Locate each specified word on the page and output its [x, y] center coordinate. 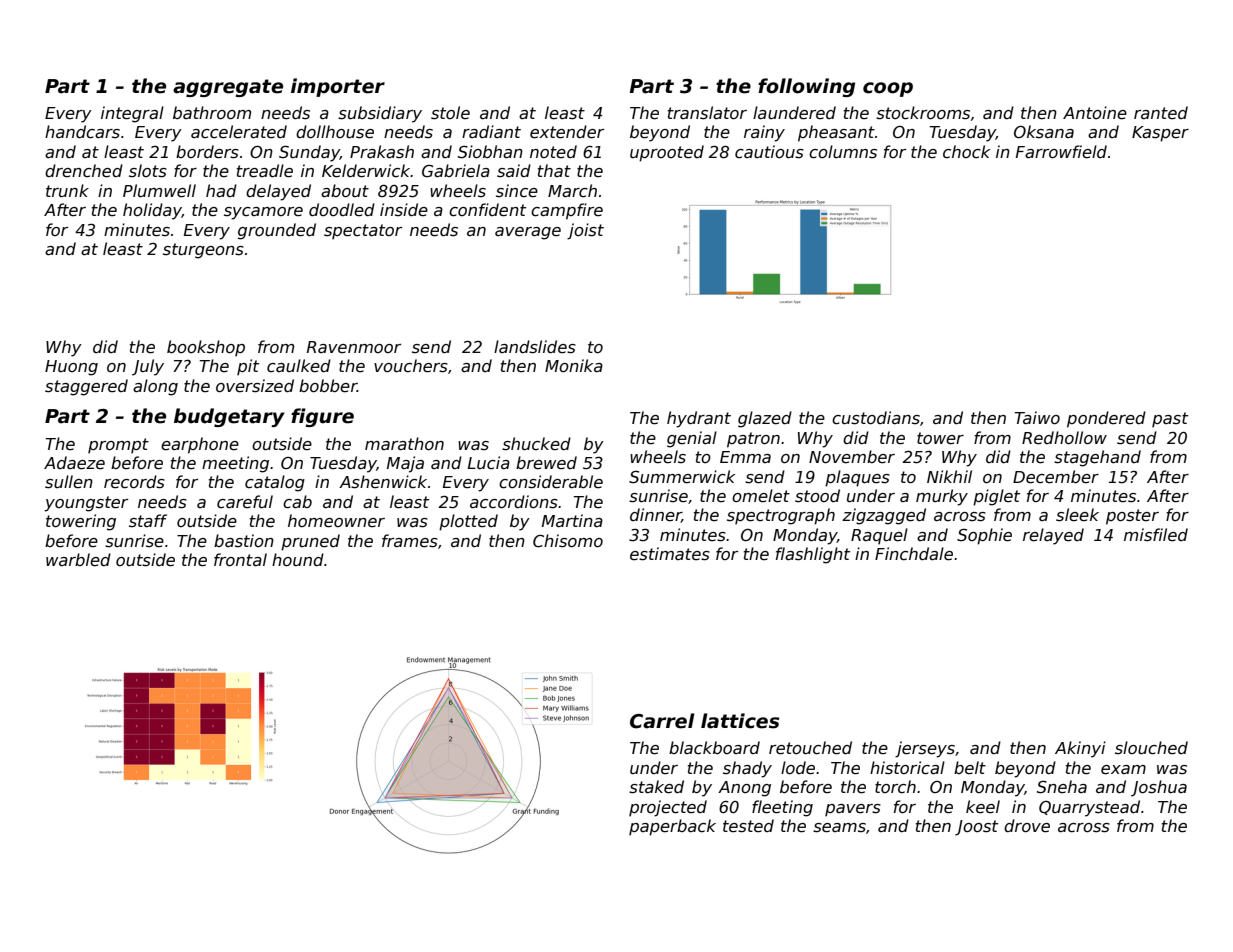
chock [966, 151]
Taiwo [1037, 417]
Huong [71, 368]
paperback [672, 827]
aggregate [228, 88]
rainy [764, 133]
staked [656, 787]
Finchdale [914, 554]
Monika [574, 365]
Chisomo [568, 541]
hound [298, 559]
